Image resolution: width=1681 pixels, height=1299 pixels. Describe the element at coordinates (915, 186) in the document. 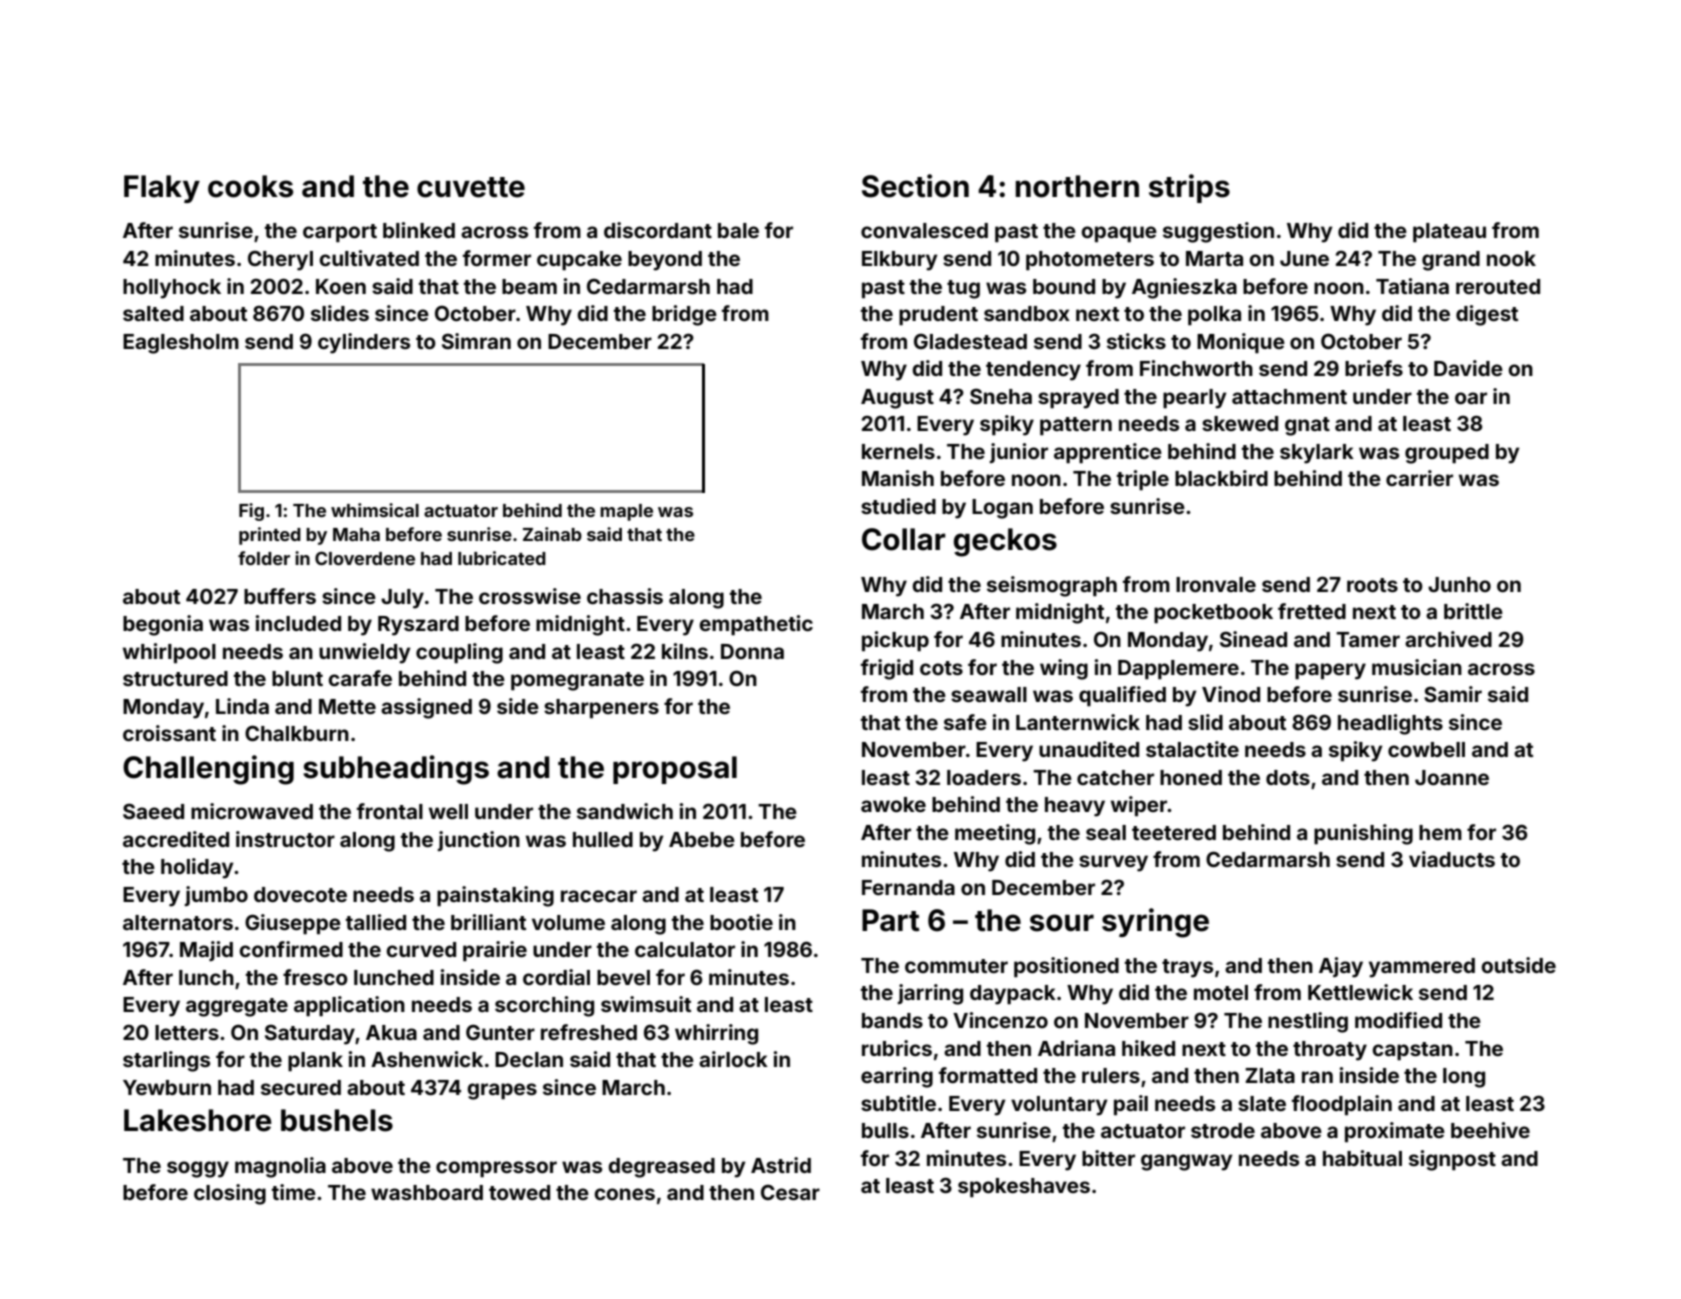

I see `Section` at that location.
